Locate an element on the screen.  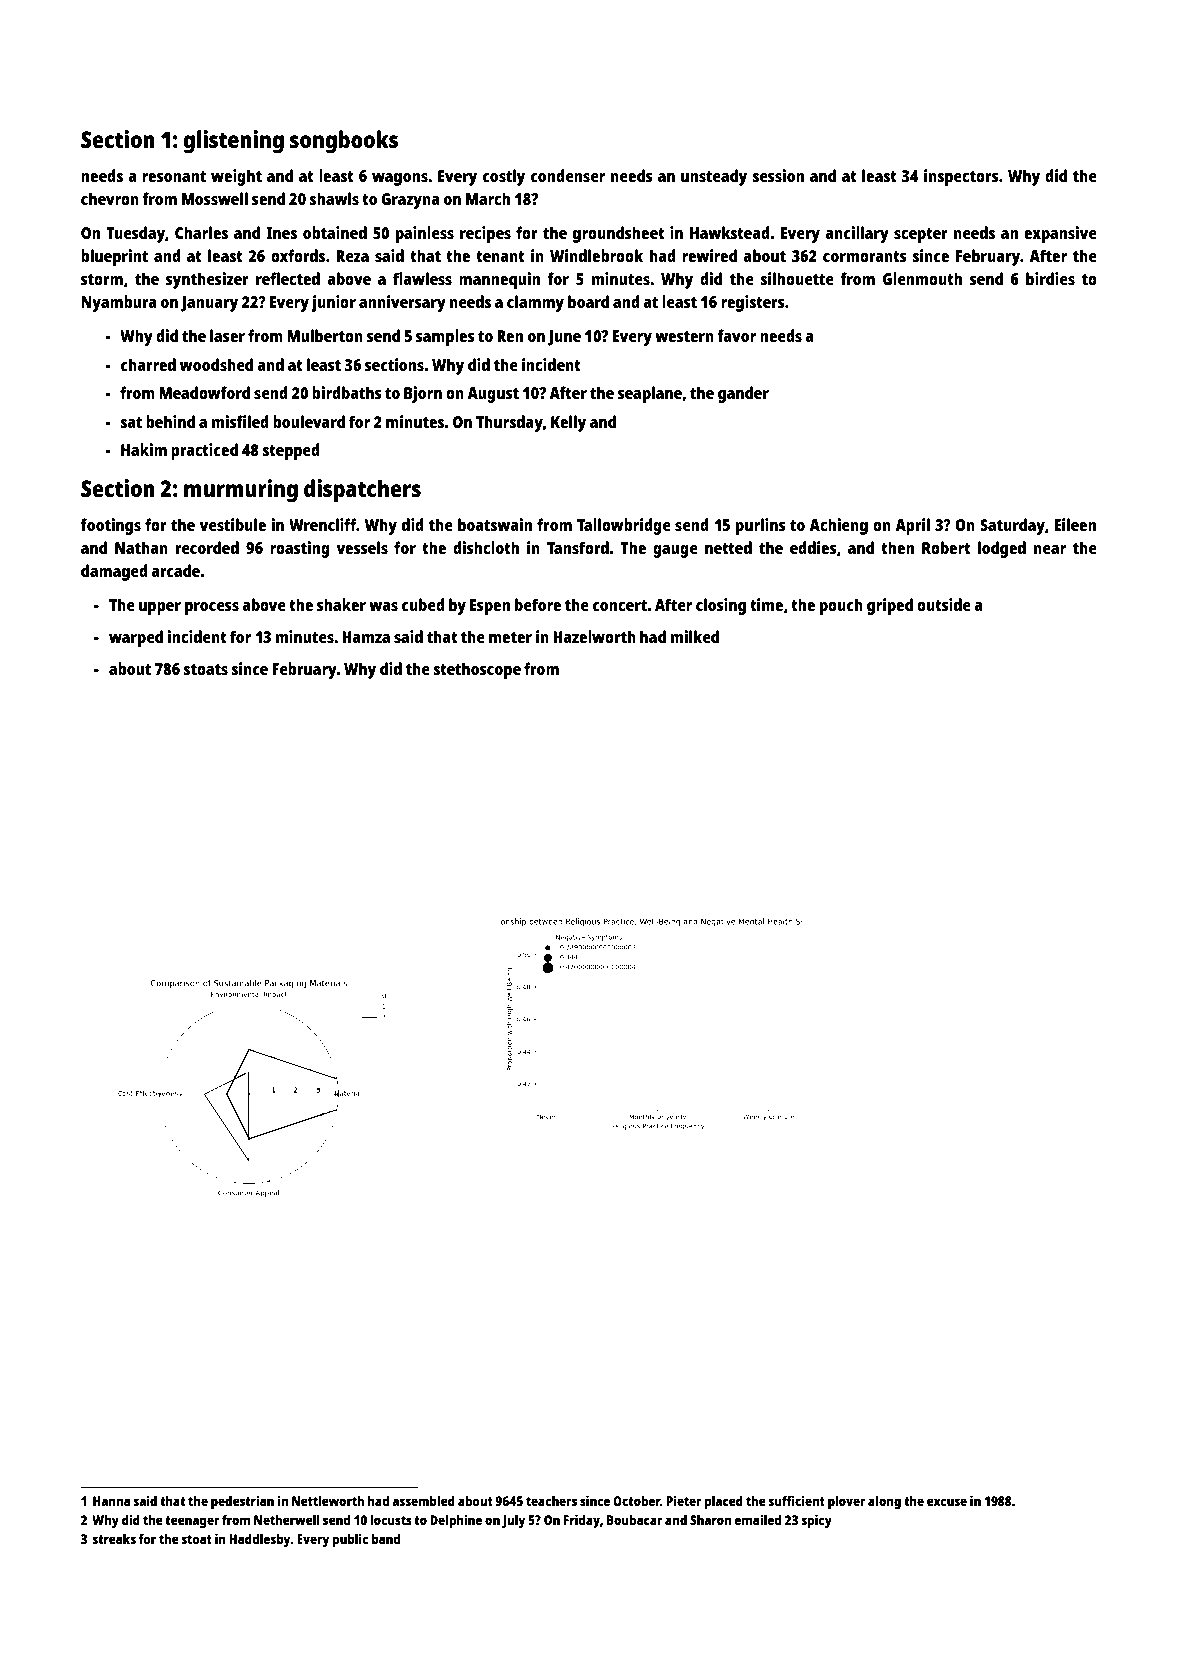
Boubacar is located at coordinates (635, 1519).
